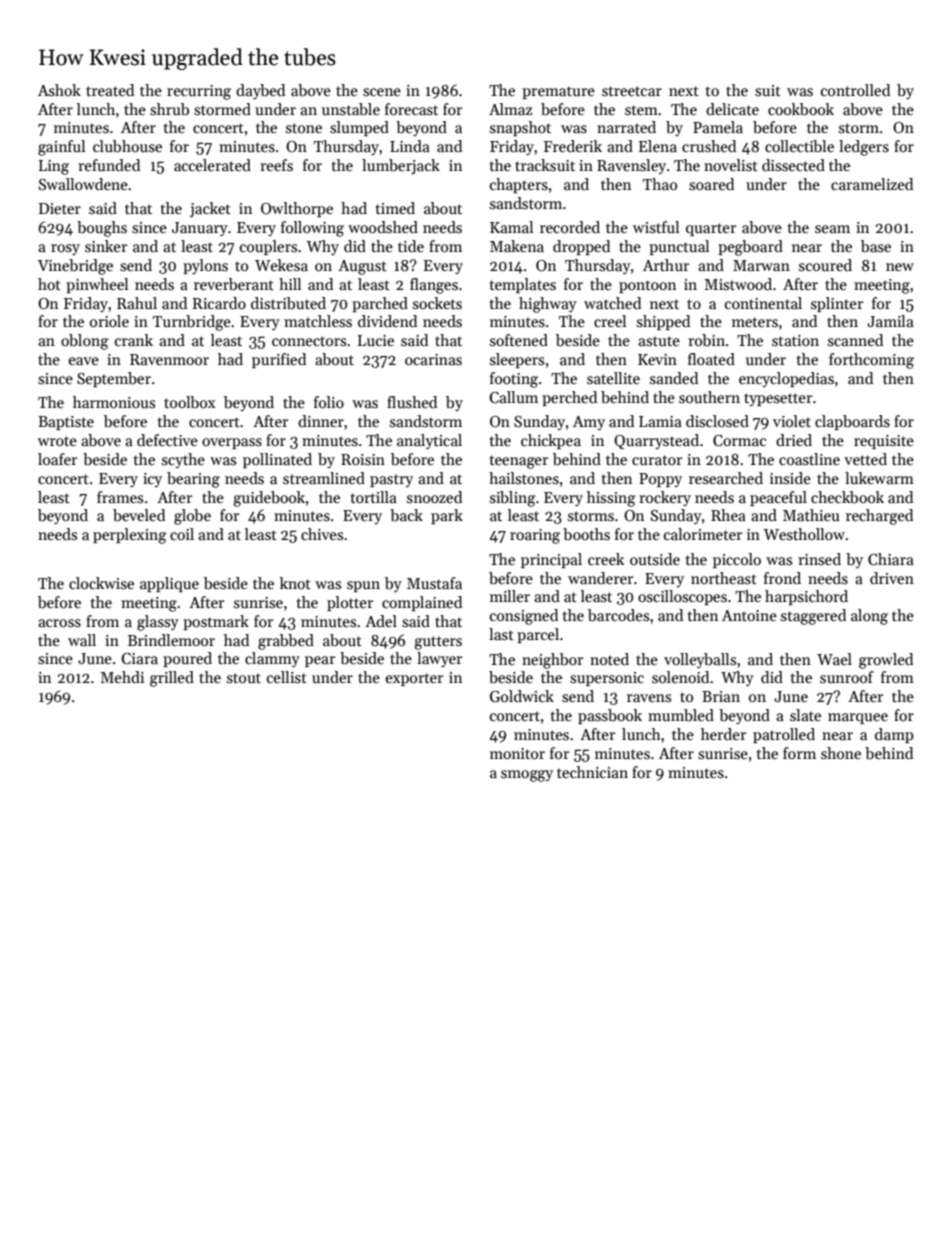 The image size is (952, 1233). Describe the element at coordinates (382, 92) in the page. I see `scene` at that location.
